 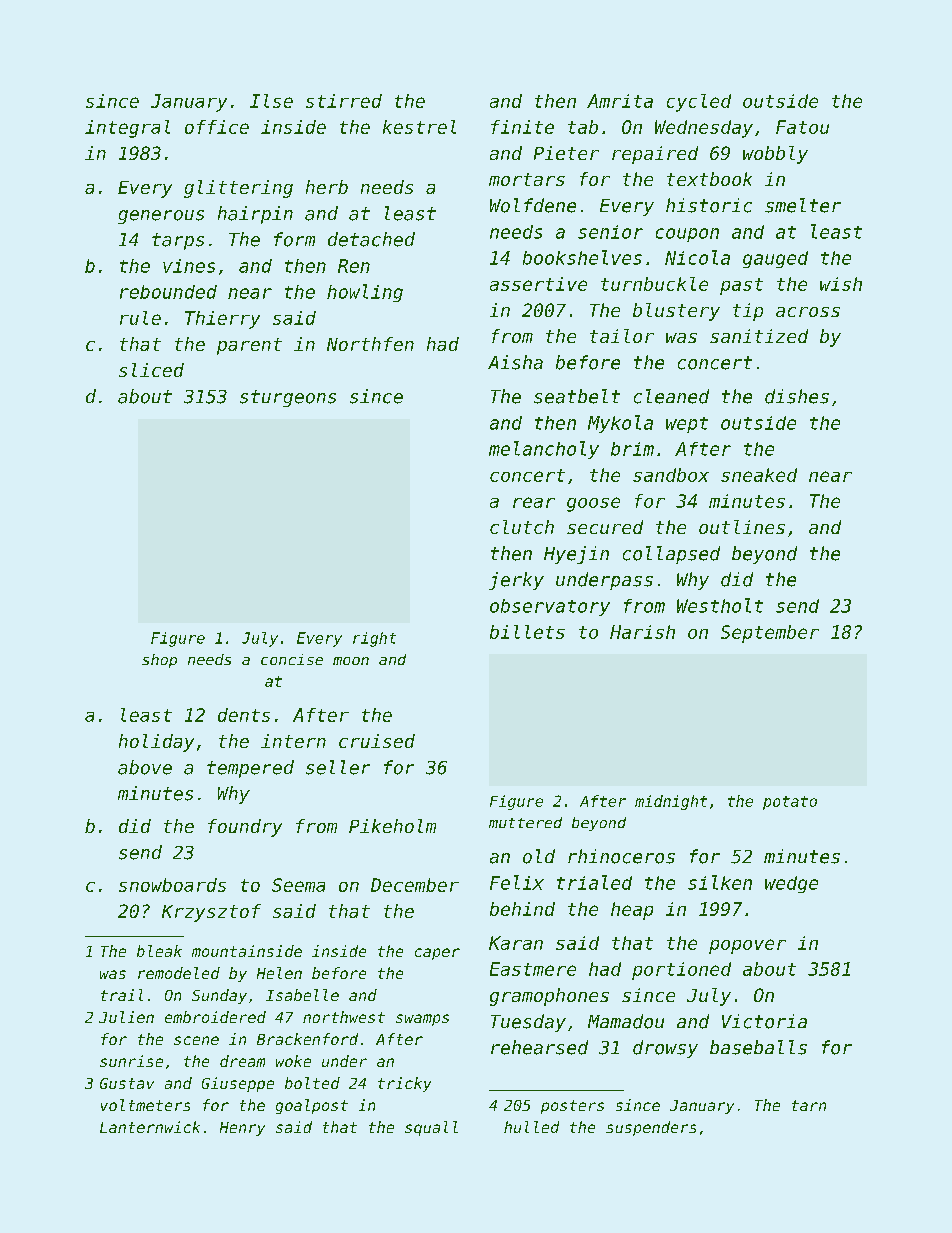 What do you see at coordinates (699, 103) in the image?
I see `cycled` at bounding box center [699, 103].
